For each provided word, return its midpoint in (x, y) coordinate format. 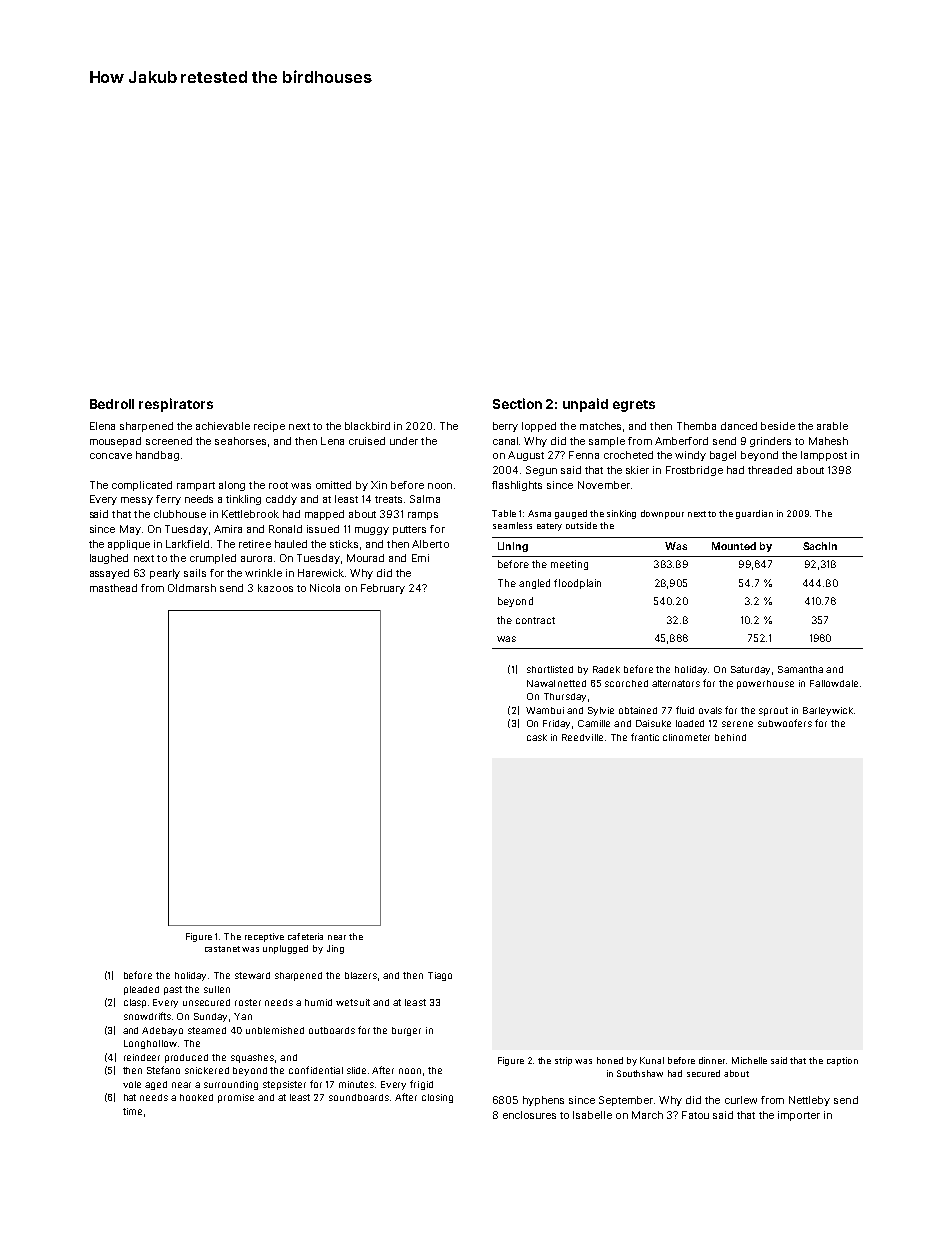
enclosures (529, 1115)
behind (730, 737)
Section (517, 403)
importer (799, 1116)
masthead (113, 588)
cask (537, 737)
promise (236, 1098)
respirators (176, 405)
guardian (754, 514)
